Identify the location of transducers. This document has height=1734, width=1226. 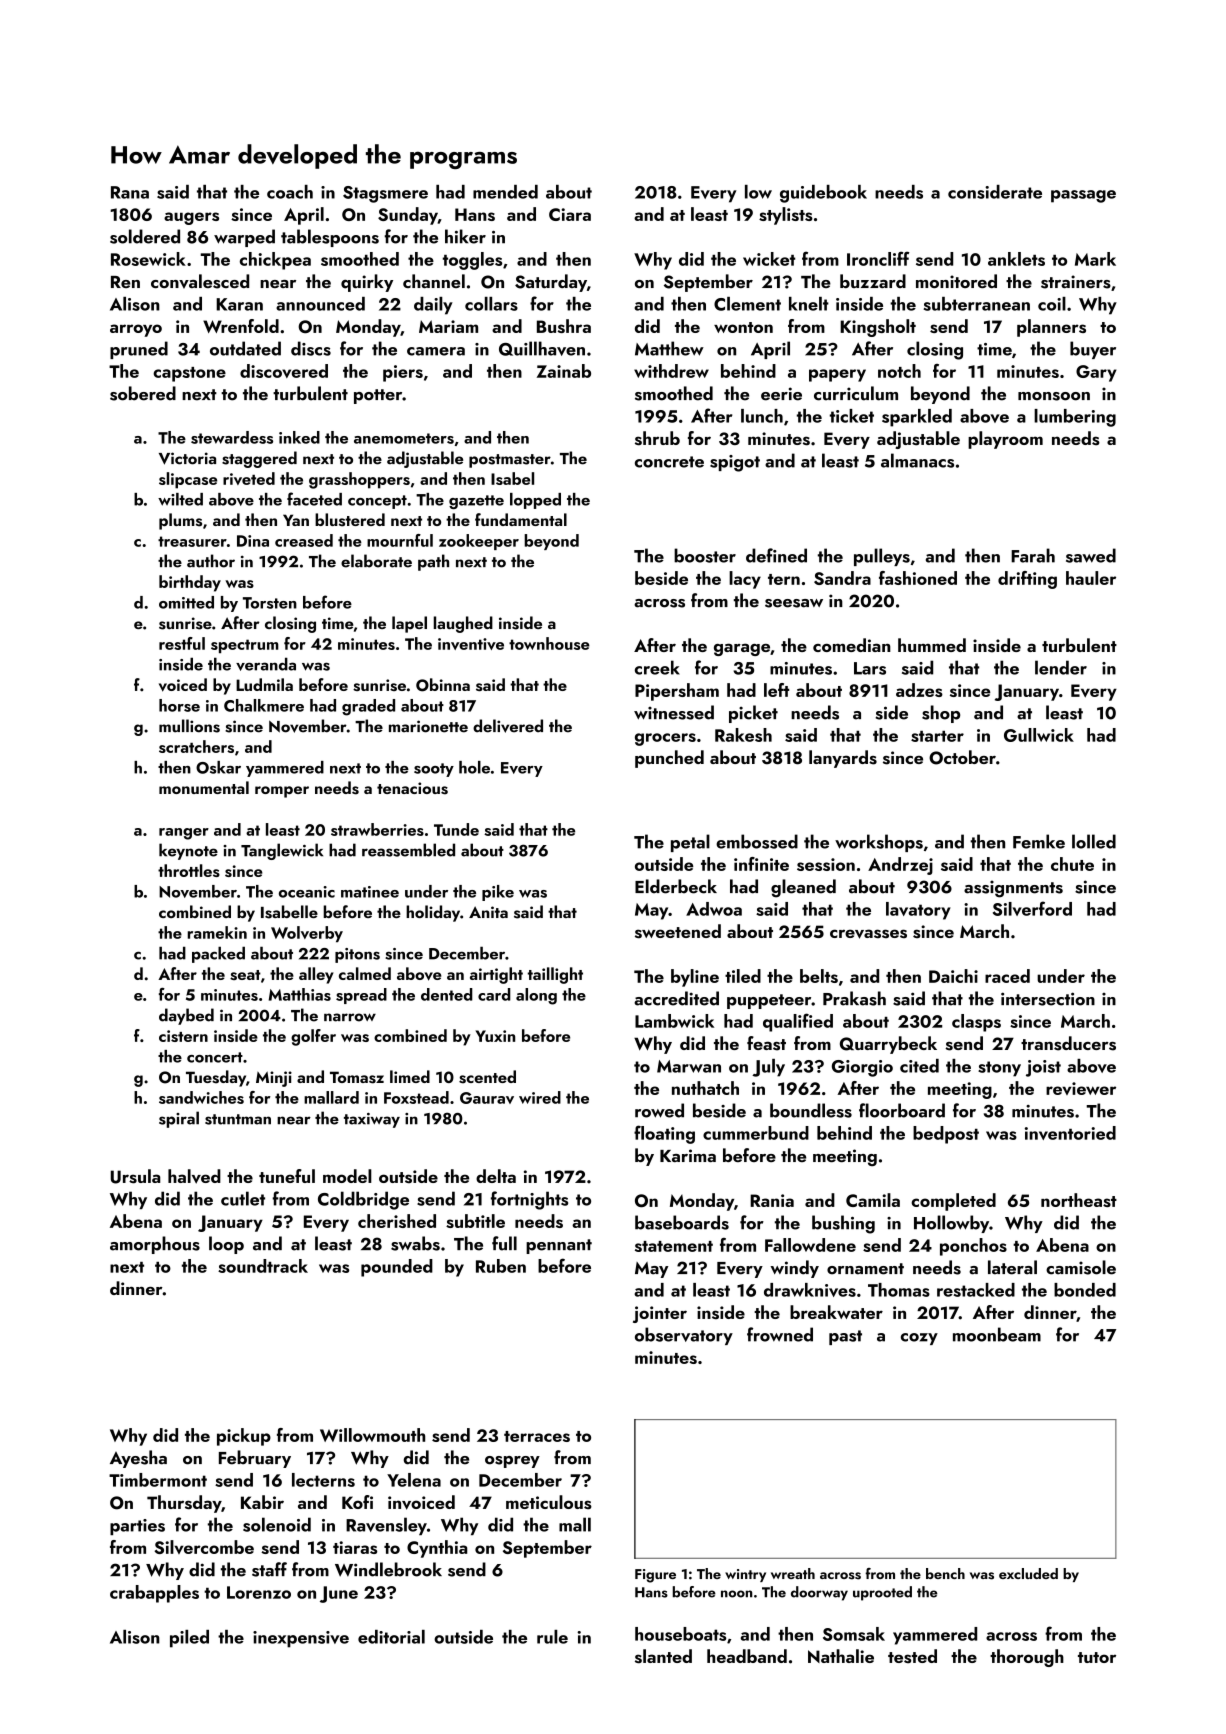
(1068, 1043).
